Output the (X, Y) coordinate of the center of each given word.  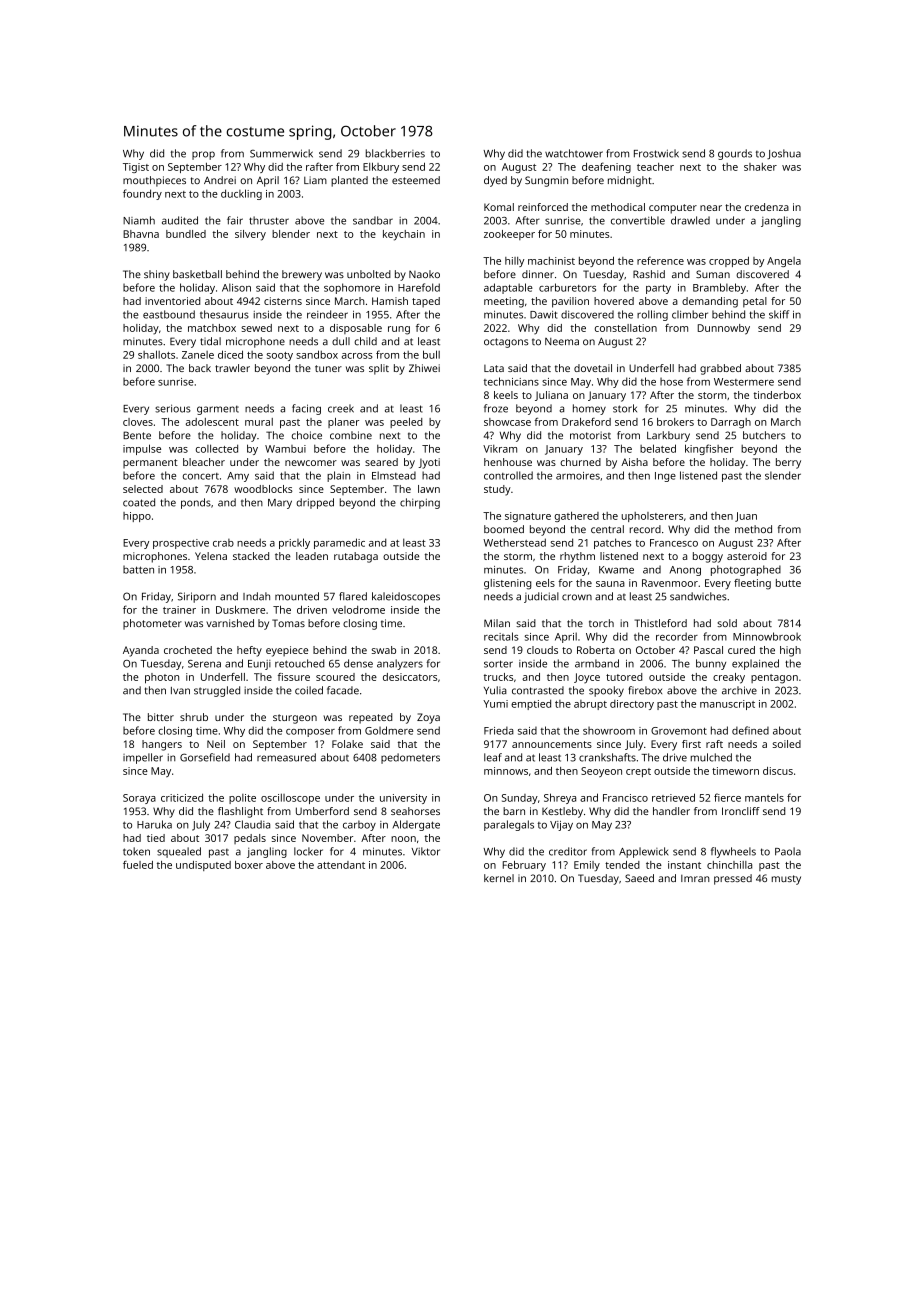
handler (671, 811)
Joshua (784, 154)
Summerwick (281, 153)
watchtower (574, 153)
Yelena (211, 556)
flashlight (240, 812)
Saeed (639, 878)
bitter (161, 717)
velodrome (358, 610)
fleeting (752, 584)
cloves (138, 422)
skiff (779, 314)
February (524, 866)
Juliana (551, 396)
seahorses (415, 811)
